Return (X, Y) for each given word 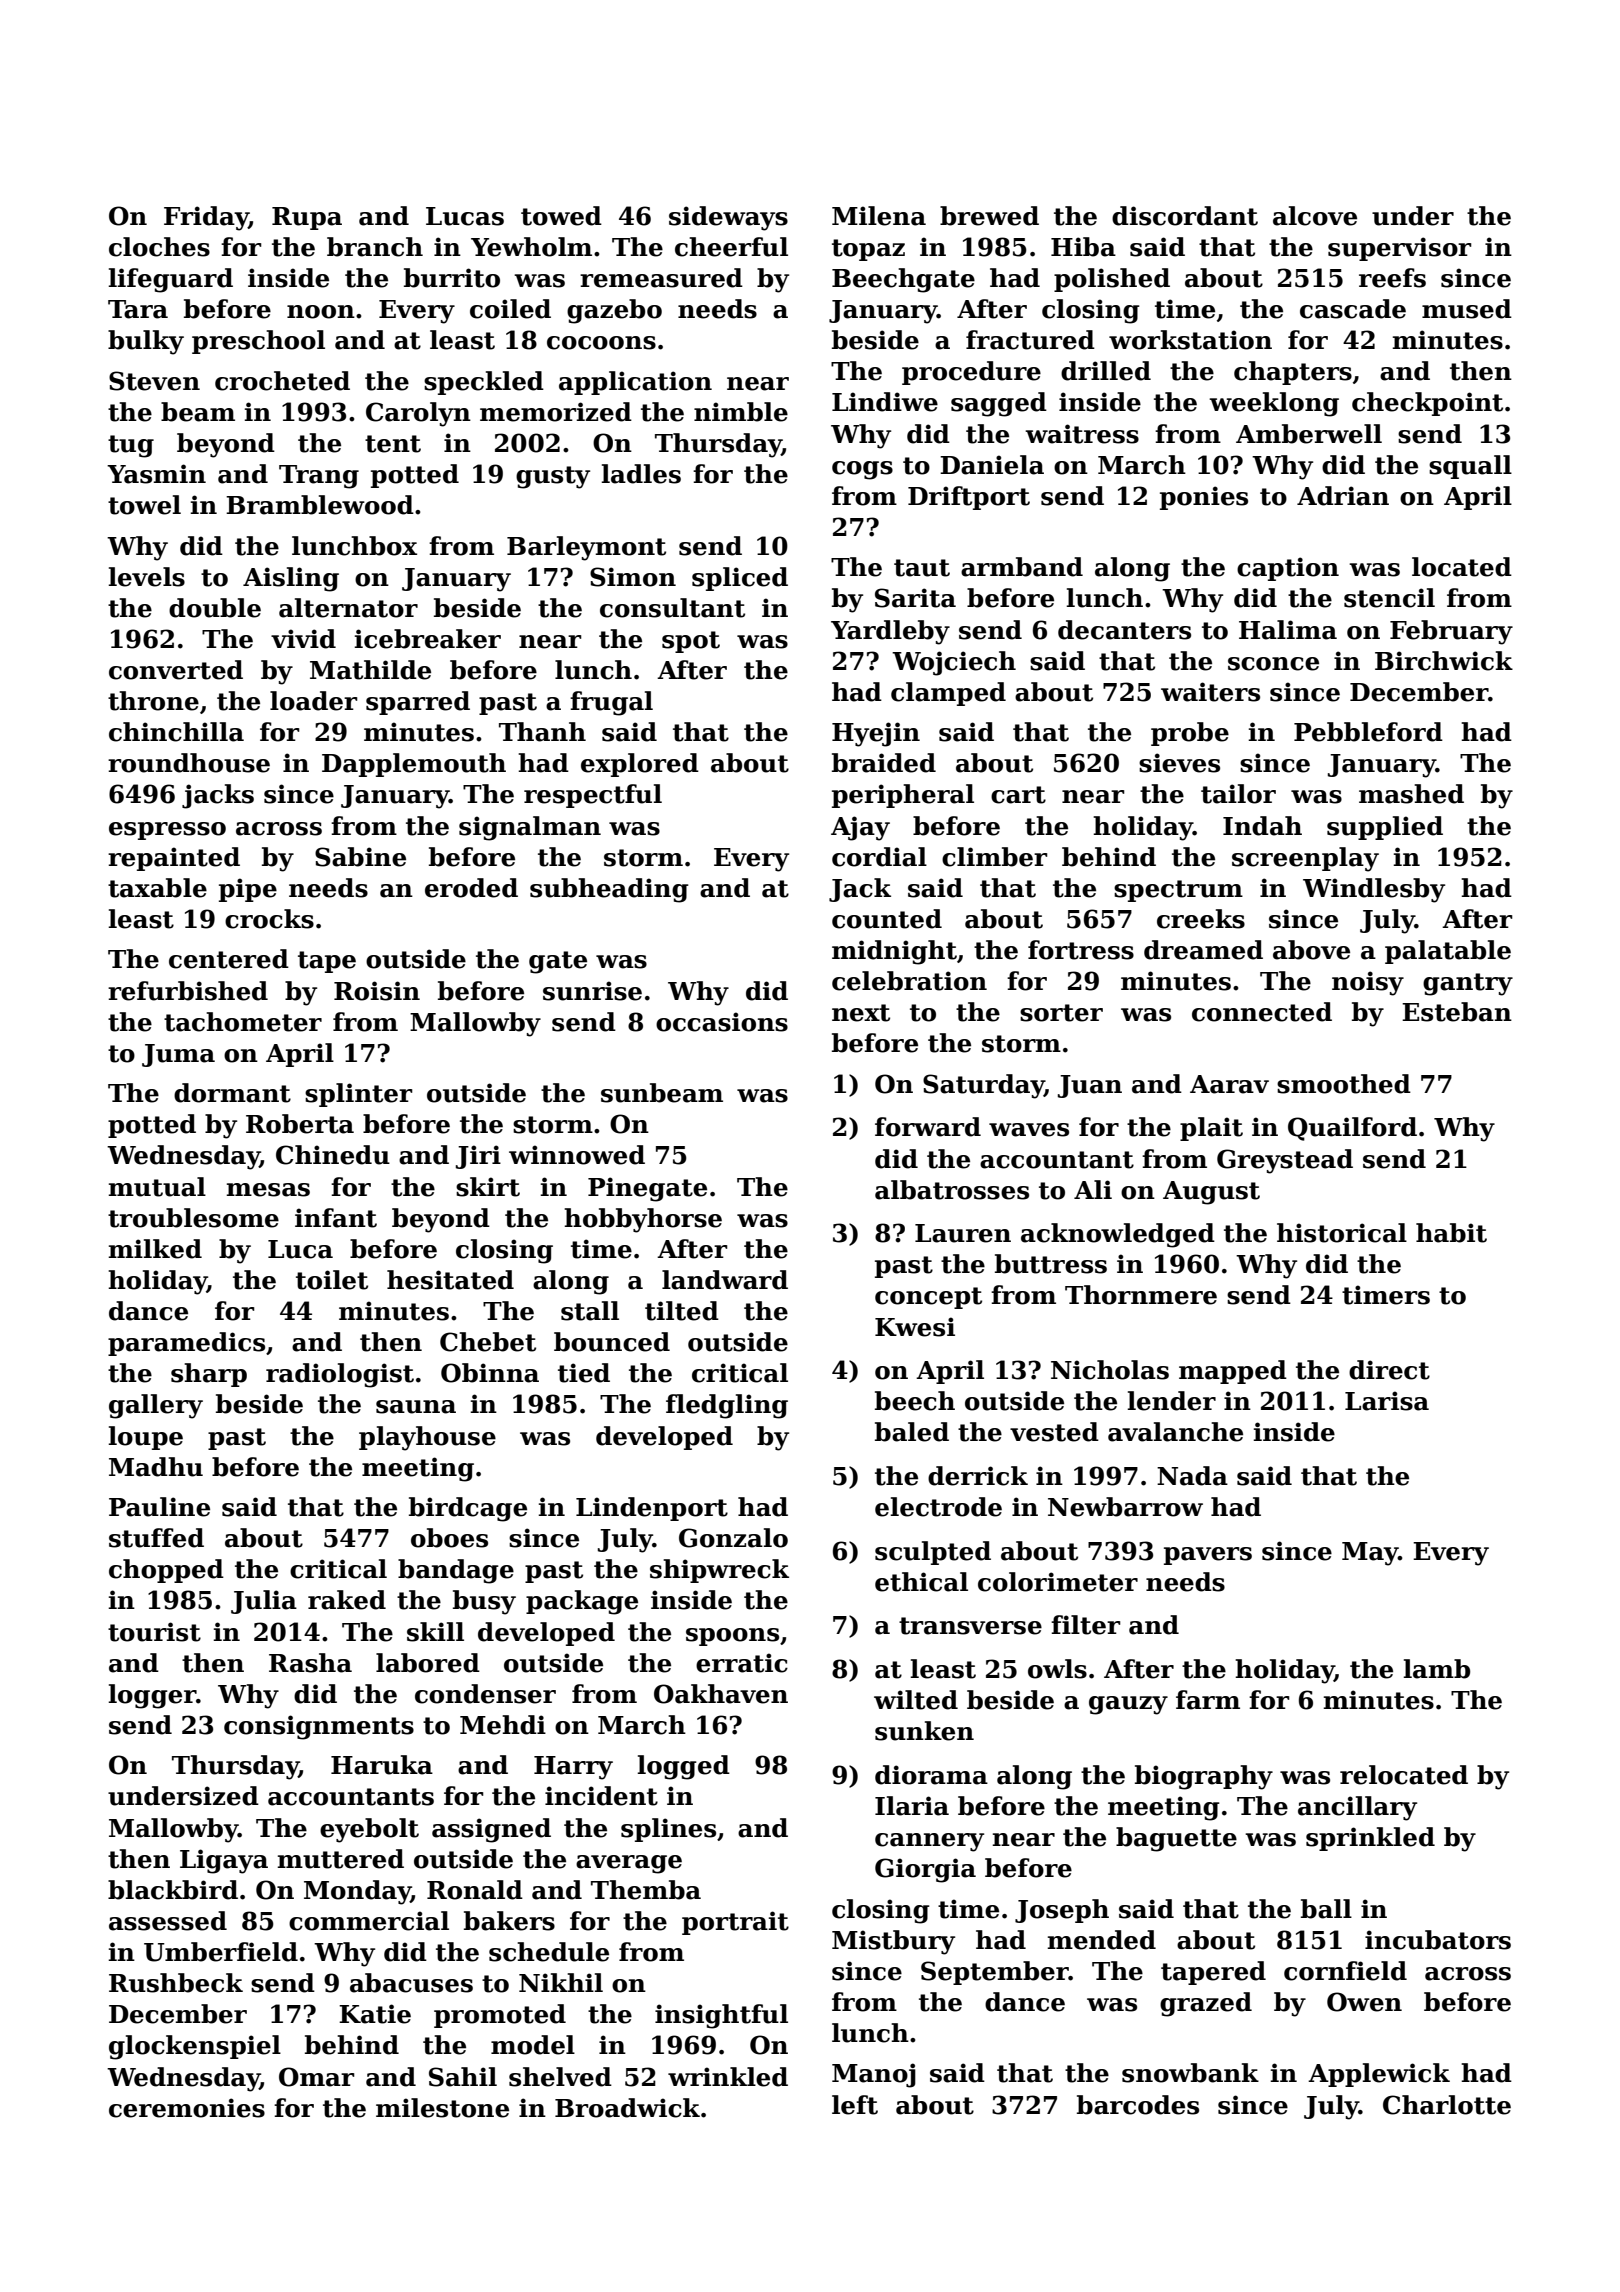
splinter (359, 1095)
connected (1262, 1012)
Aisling (291, 579)
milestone (442, 2108)
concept (928, 1298)
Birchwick (1444, 661)
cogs (862, 470)
